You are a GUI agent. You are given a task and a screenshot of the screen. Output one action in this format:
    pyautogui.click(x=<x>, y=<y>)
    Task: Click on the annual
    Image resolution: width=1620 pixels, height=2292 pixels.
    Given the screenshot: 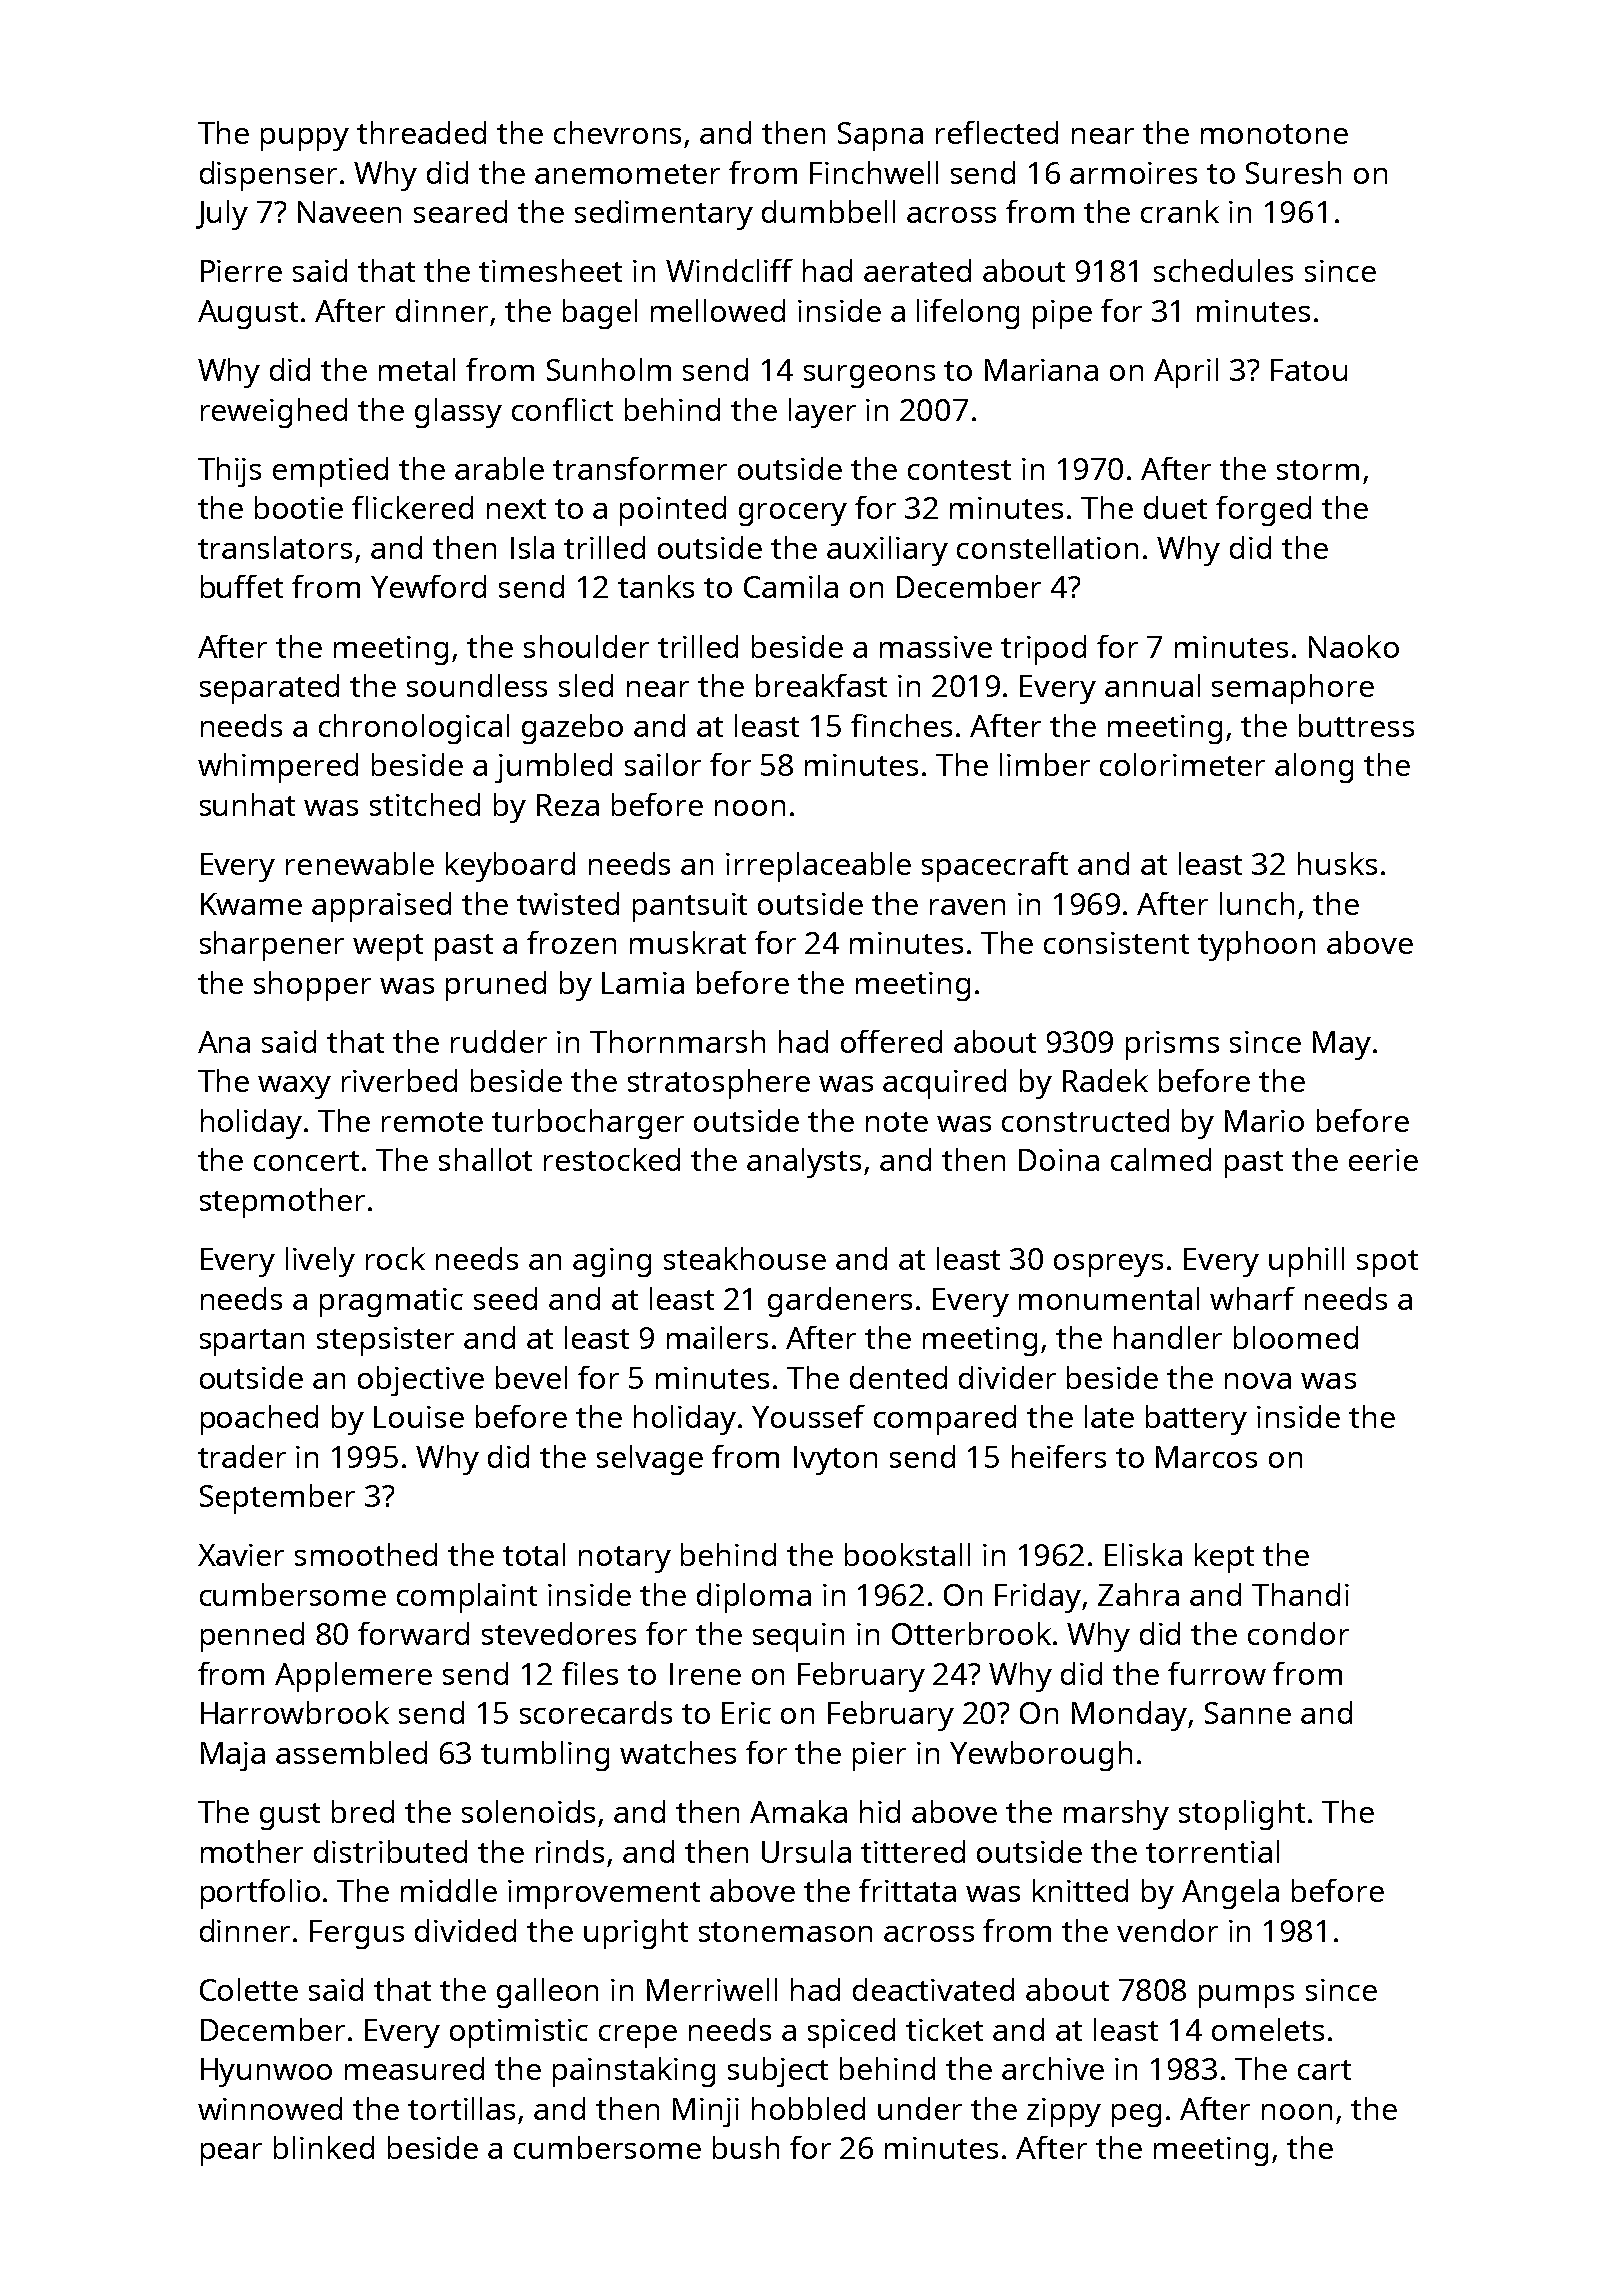 What is the action you would take?
    pyautogui.click(x=1152, y=685)
